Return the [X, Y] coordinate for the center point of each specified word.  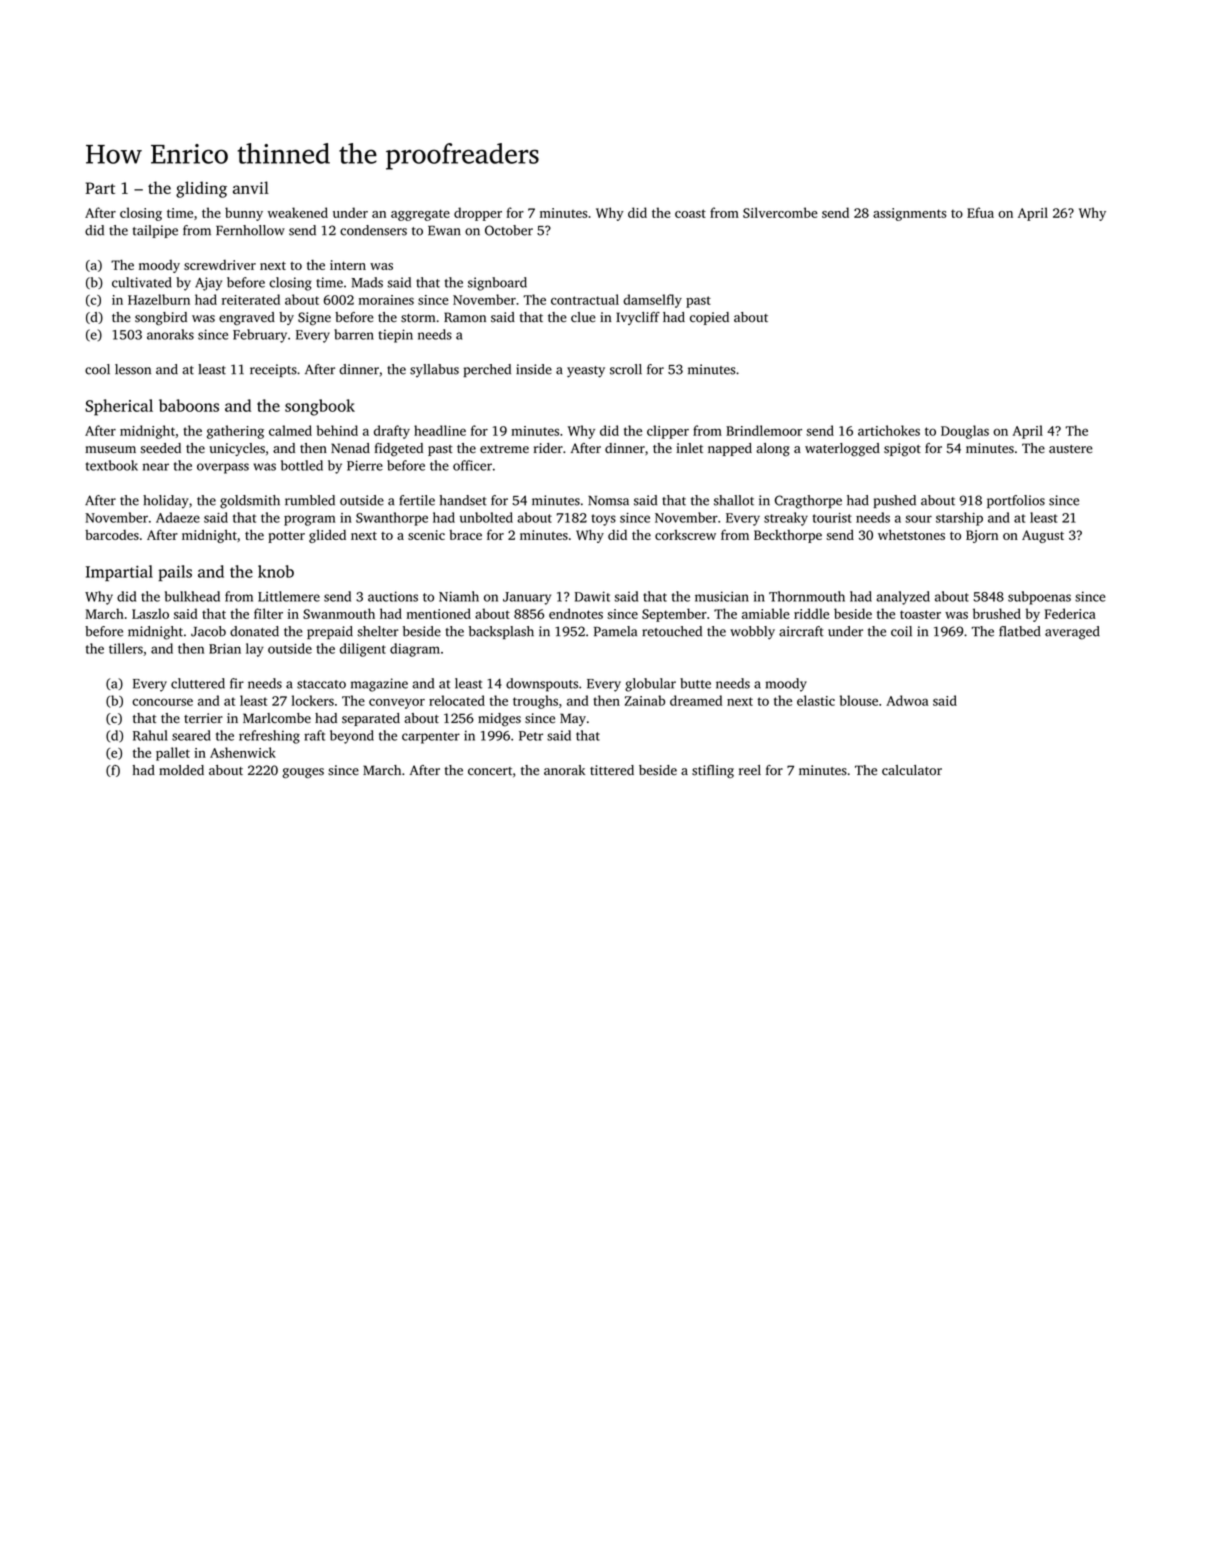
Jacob [208, 631]
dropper [478, 214]
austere [1071, 449]
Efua [980, 212]
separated [371, 719]
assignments [909, 214]
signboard [497, 284]
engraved [247, 318]
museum [110, 449]
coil [901, 631]
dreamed [696, 700]
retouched [672, 631]
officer [472, 465]
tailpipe [155, 231]
